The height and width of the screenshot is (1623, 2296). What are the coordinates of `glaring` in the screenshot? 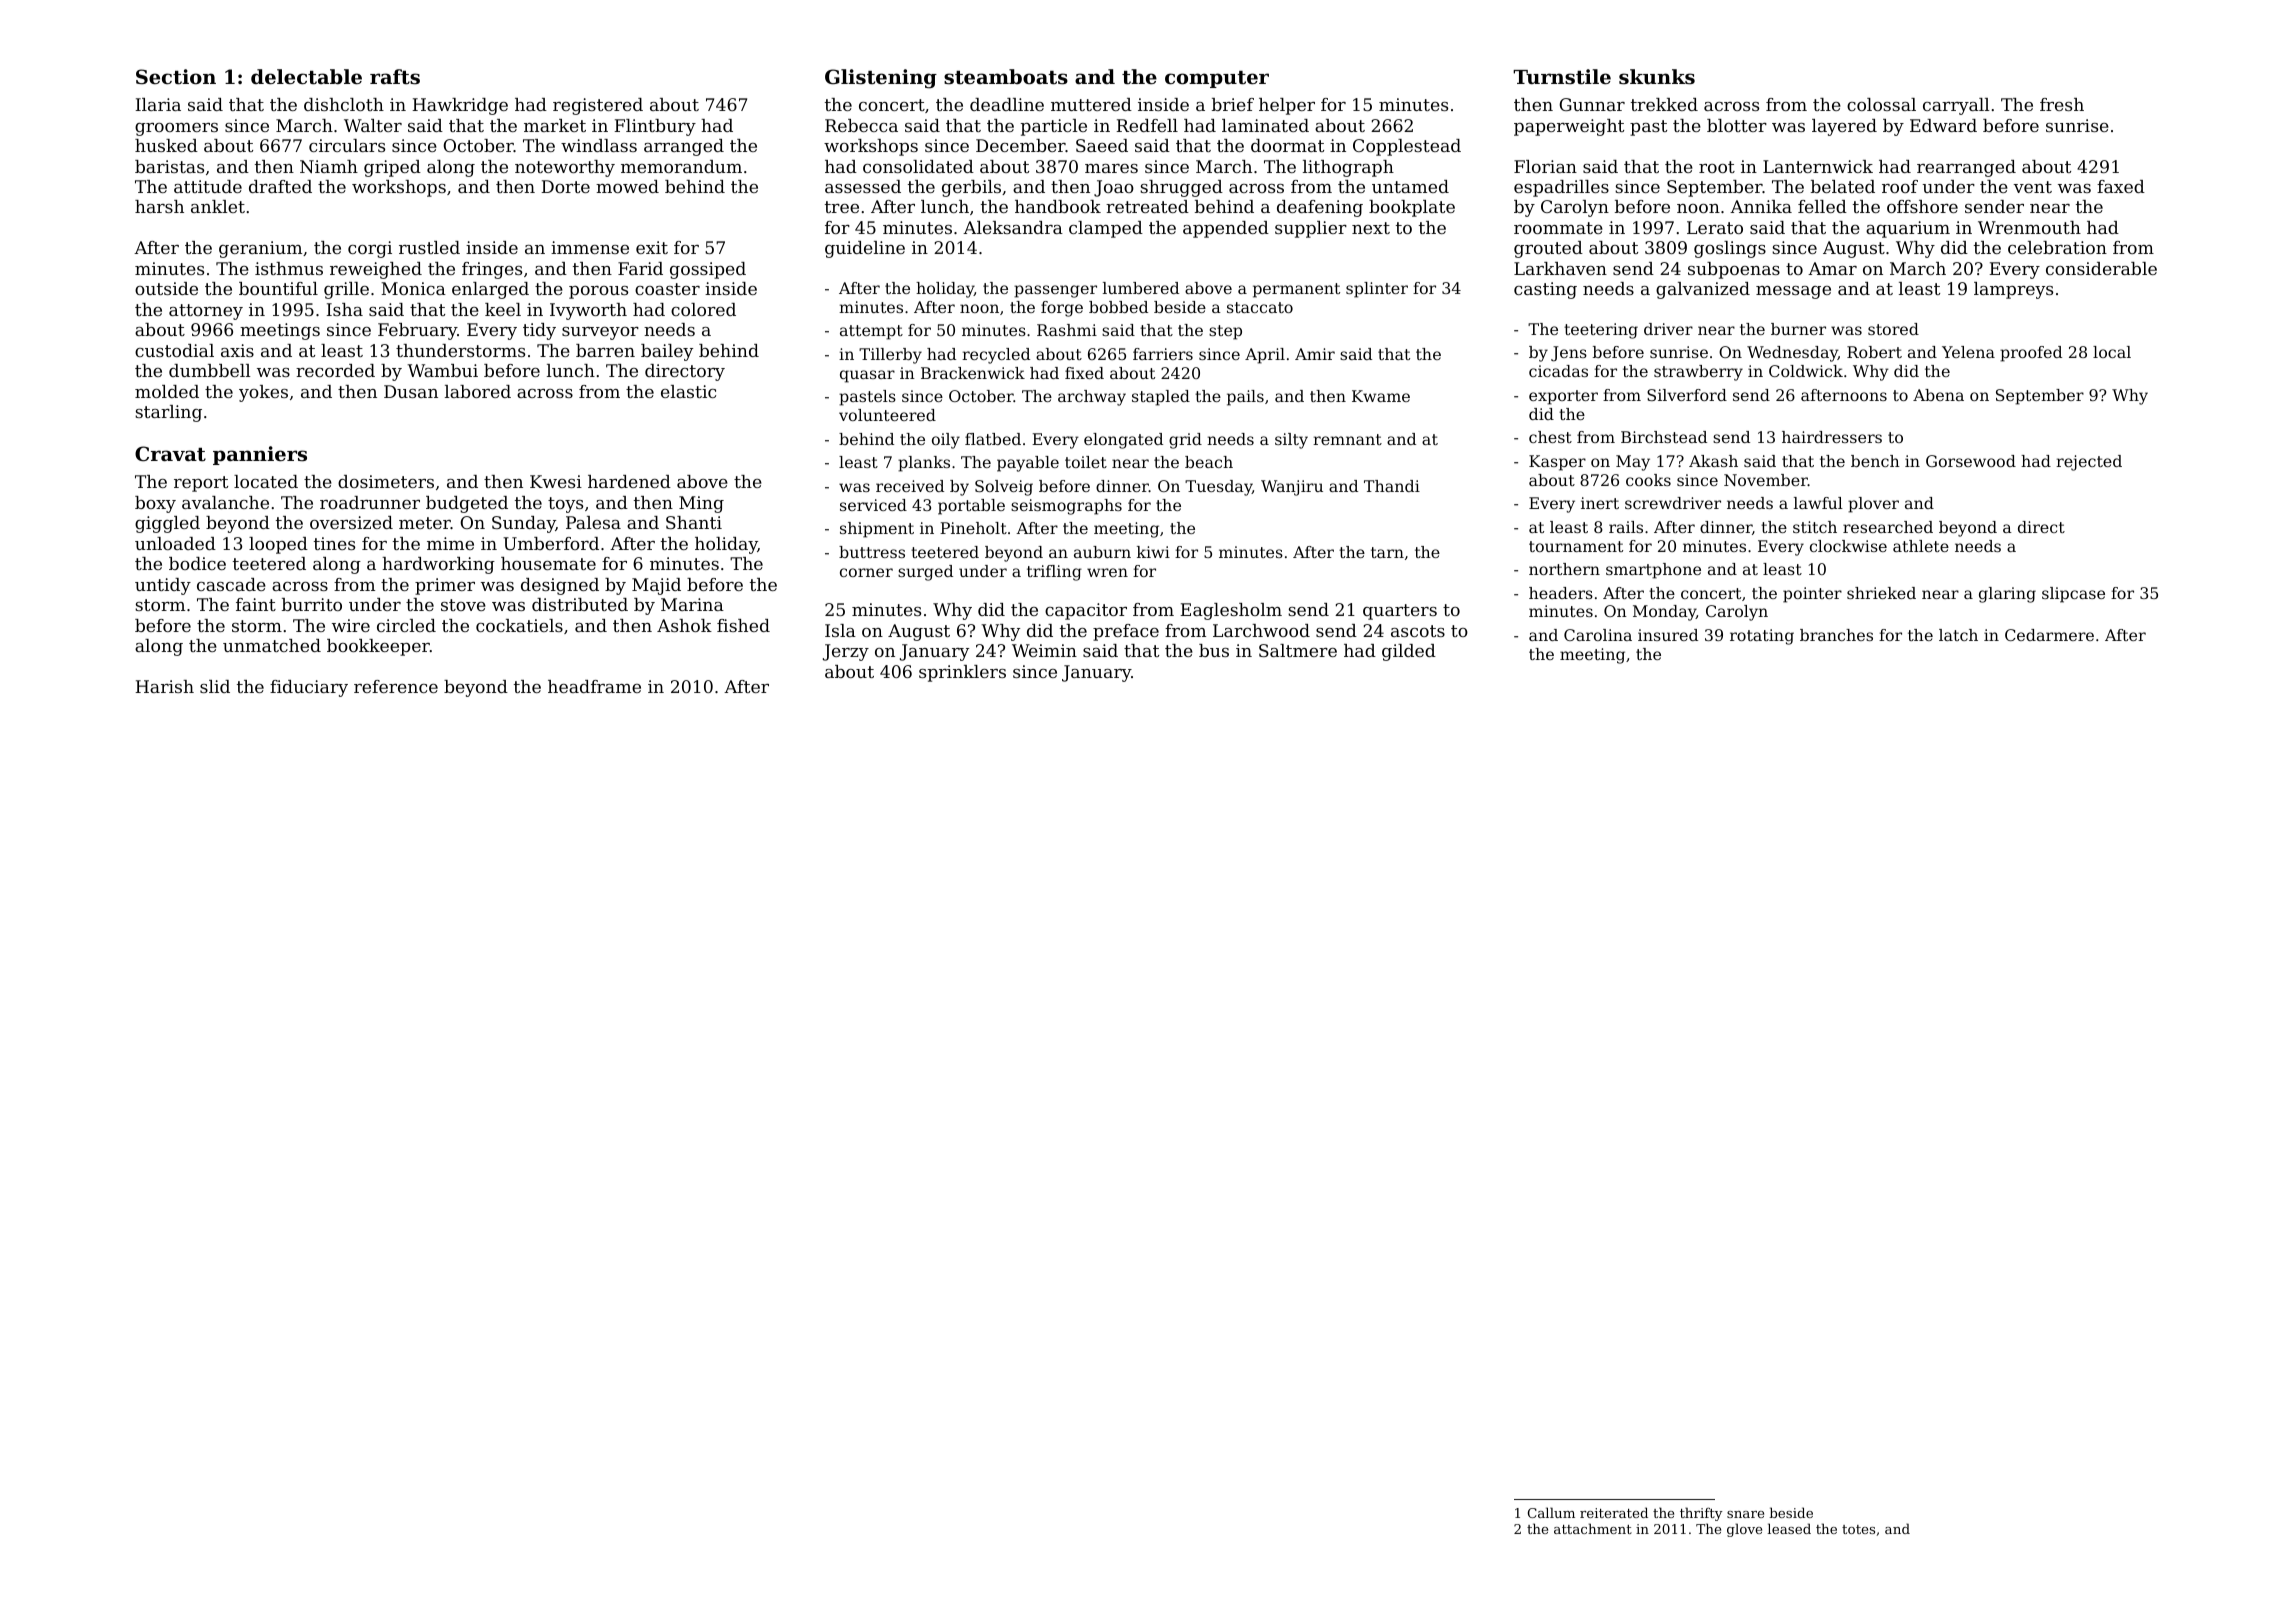 It's located at (2007, 595).
